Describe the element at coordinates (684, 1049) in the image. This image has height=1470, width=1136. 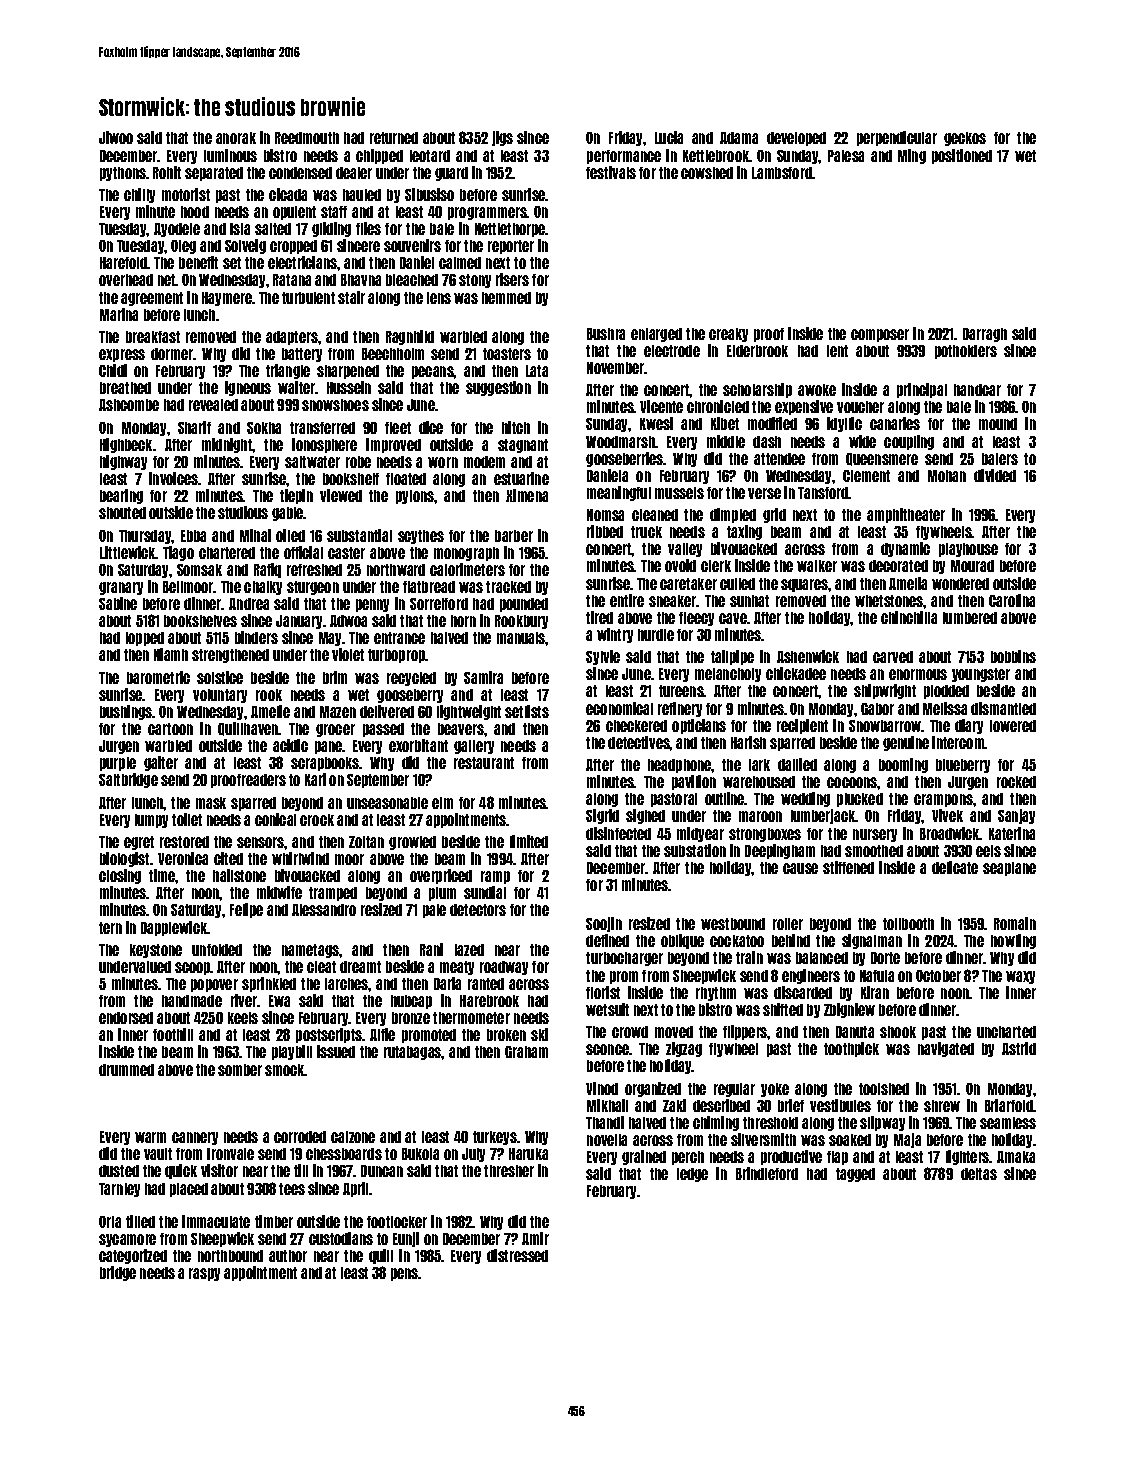
I see `zigzag` at that location.
